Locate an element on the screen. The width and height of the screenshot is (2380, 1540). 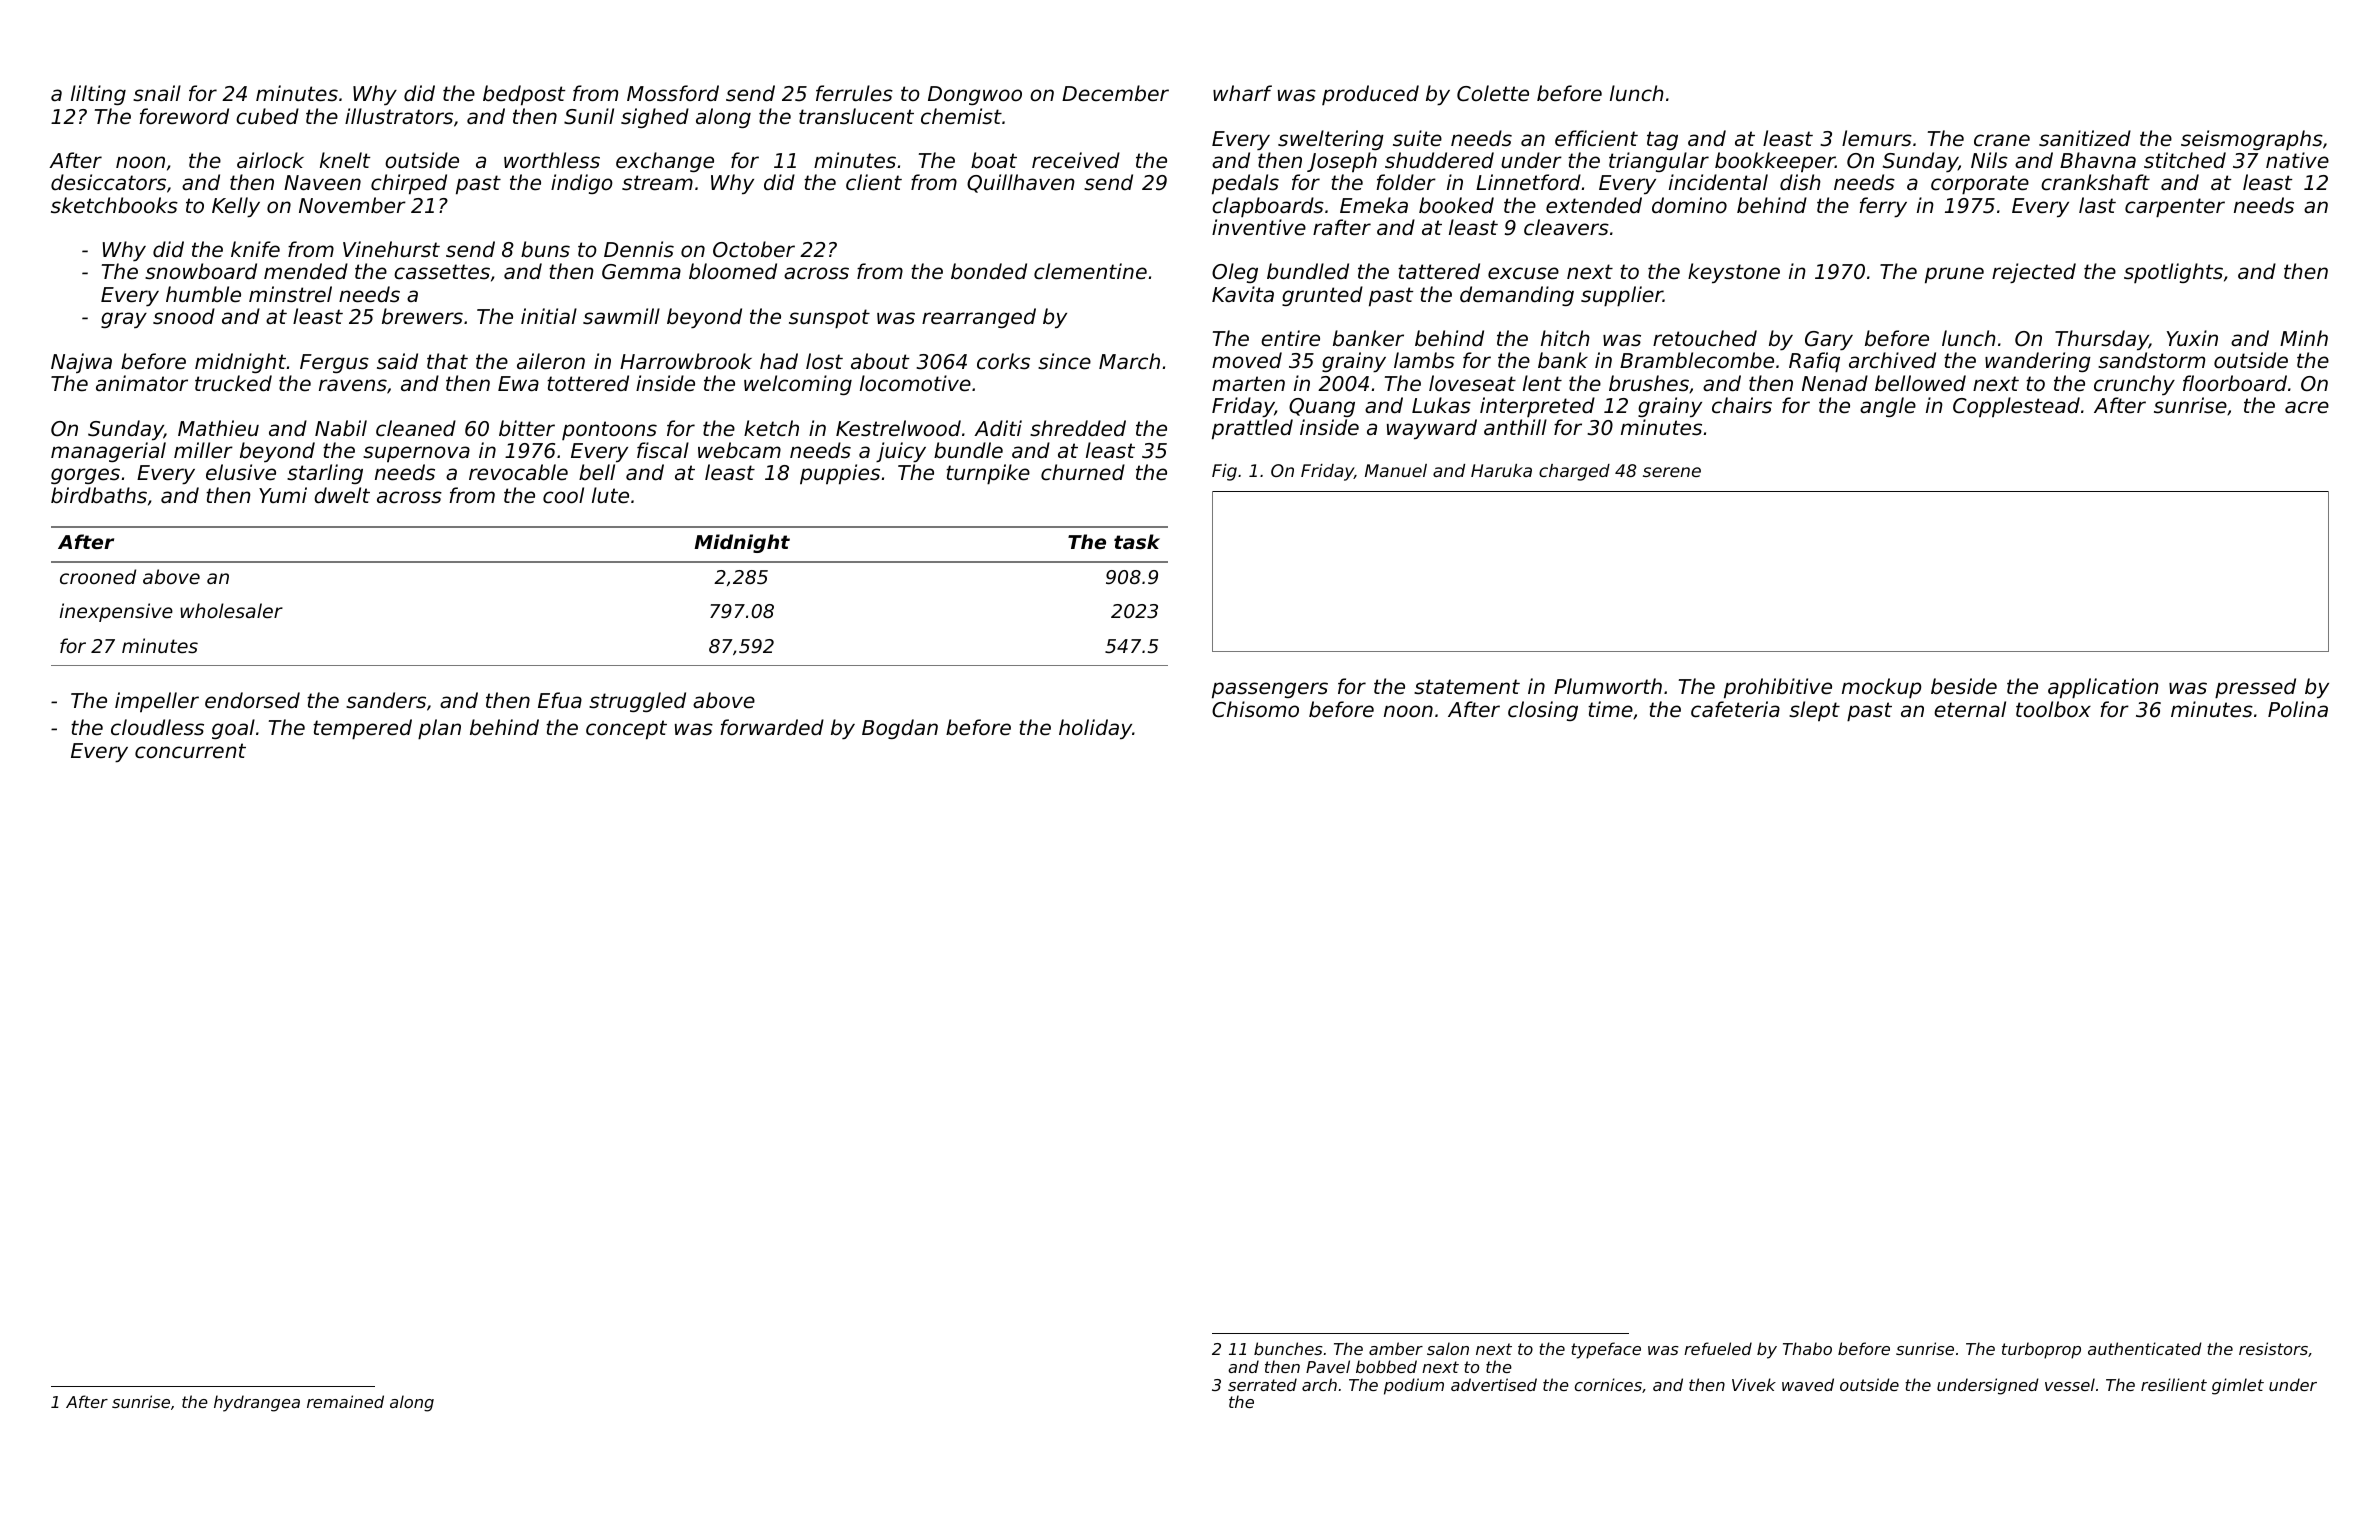
acre is located at coordinates (2307, 407).
